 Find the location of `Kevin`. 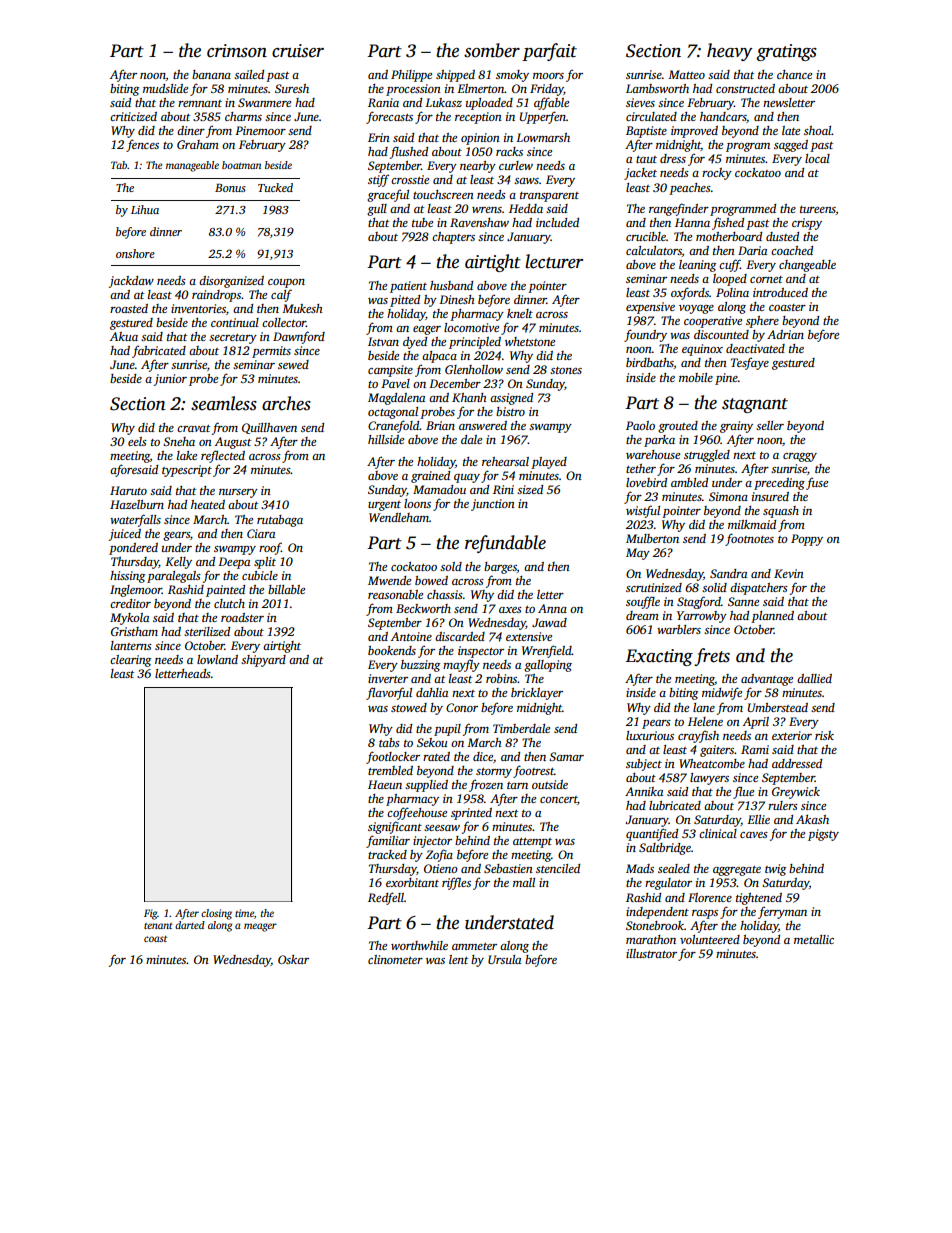

Kevin is located at coordinates (789, 573).
